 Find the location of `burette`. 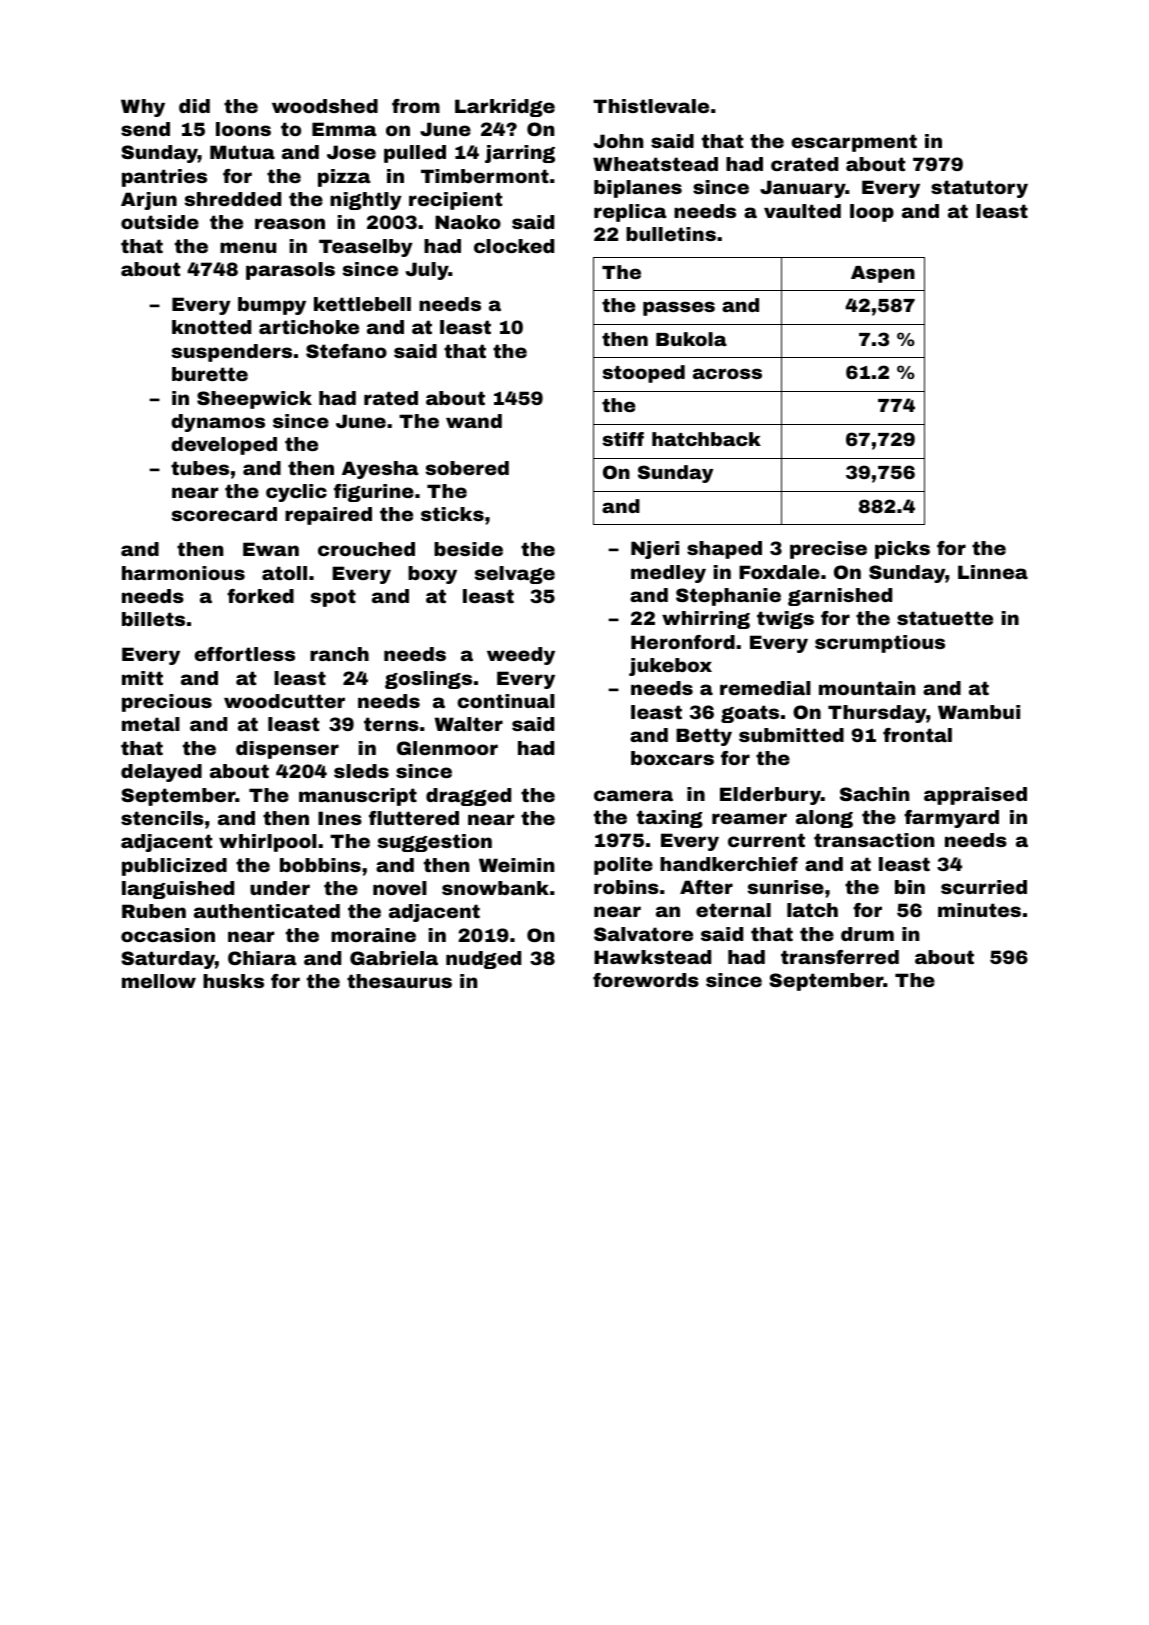

burette is located at coordinates (210, 374).
